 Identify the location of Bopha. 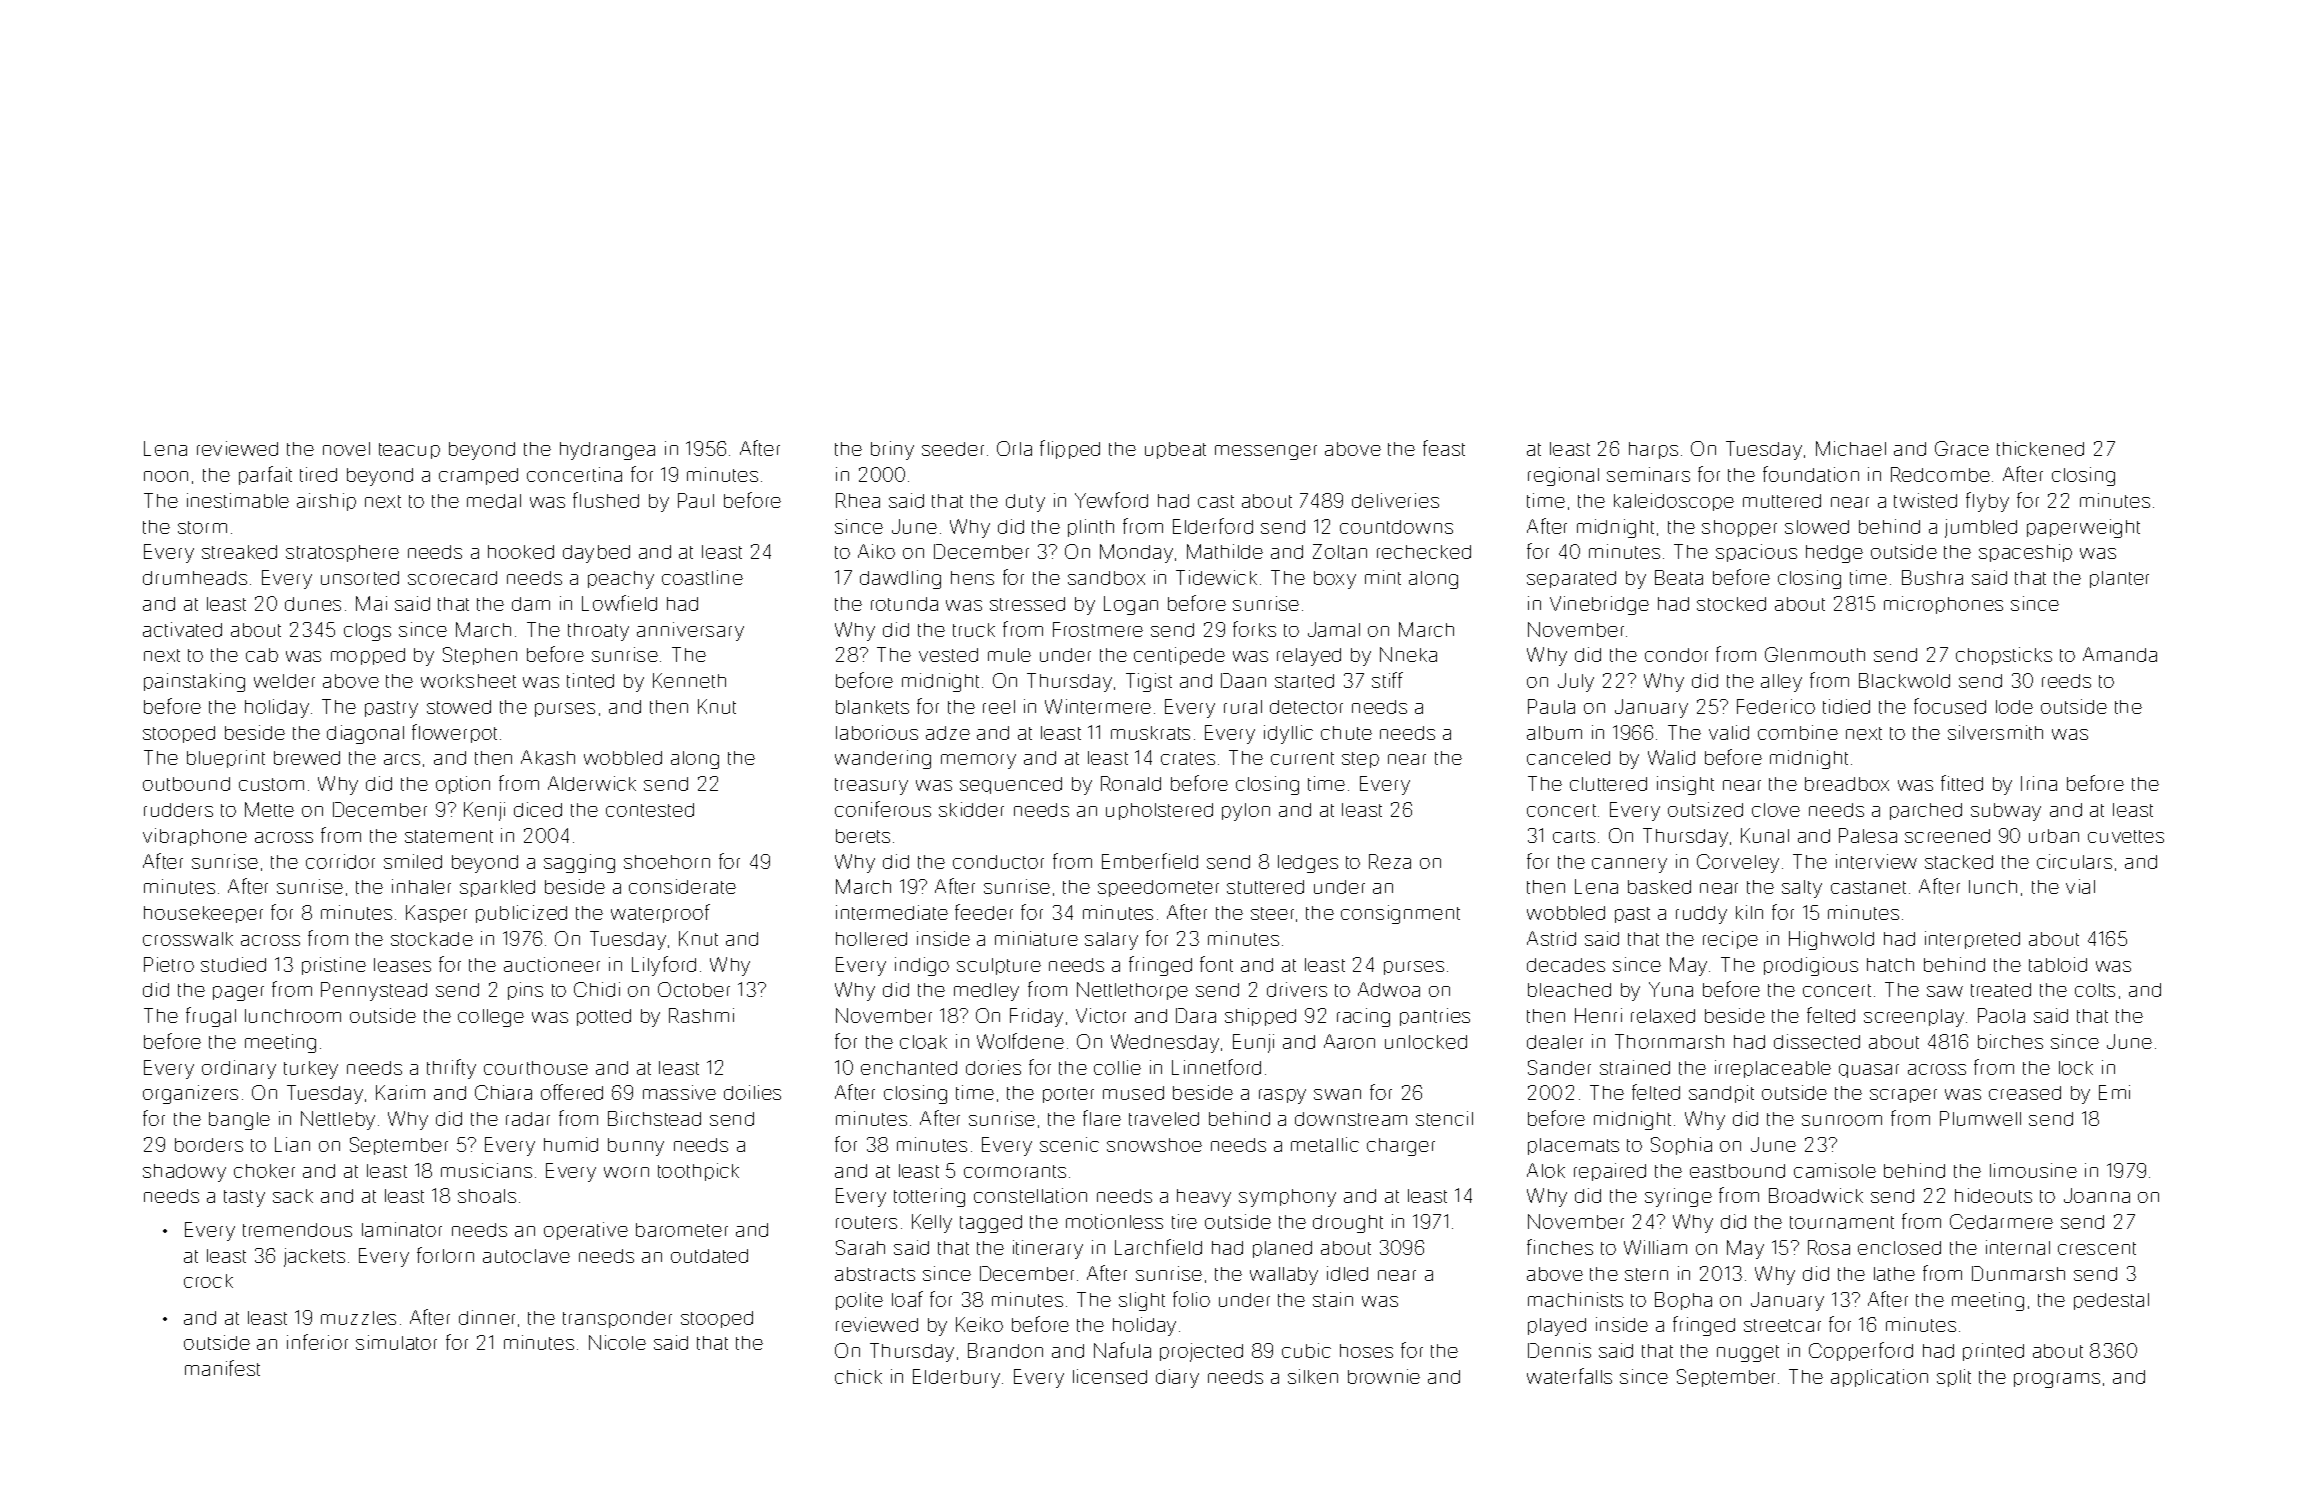
(1683, 1301).
